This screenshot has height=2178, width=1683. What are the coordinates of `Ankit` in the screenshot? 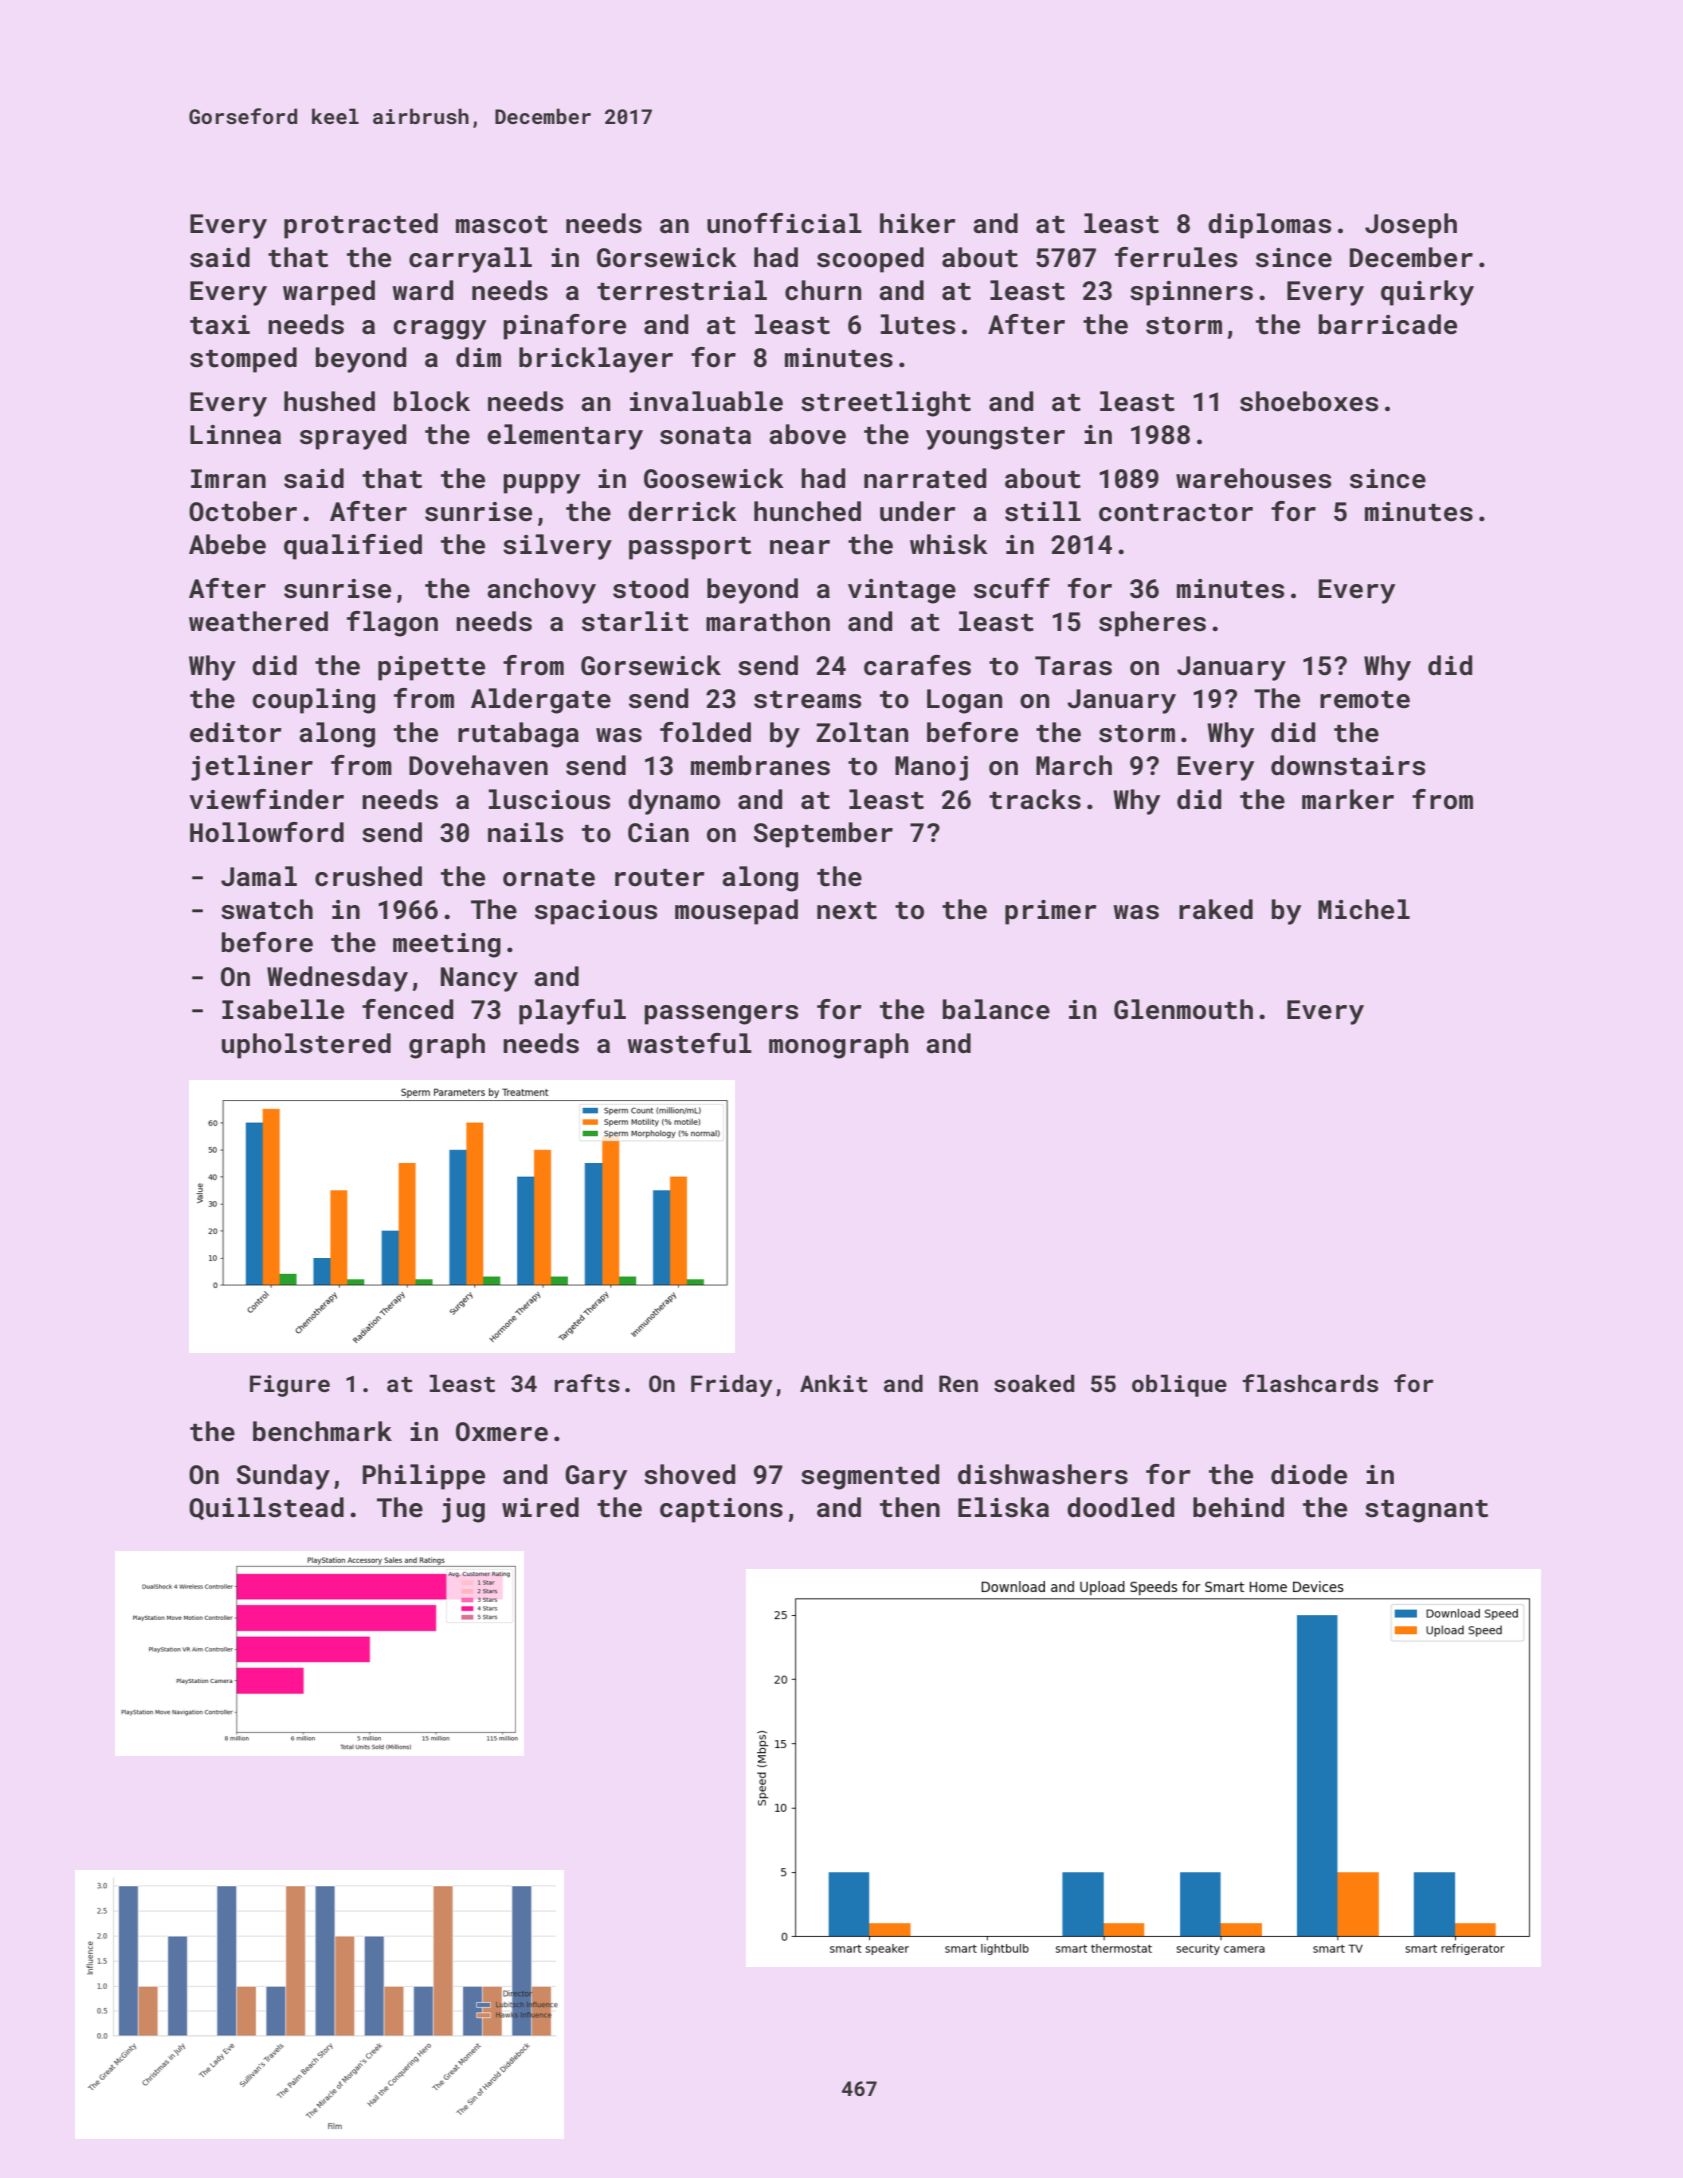 It's located at (834, 1383).
